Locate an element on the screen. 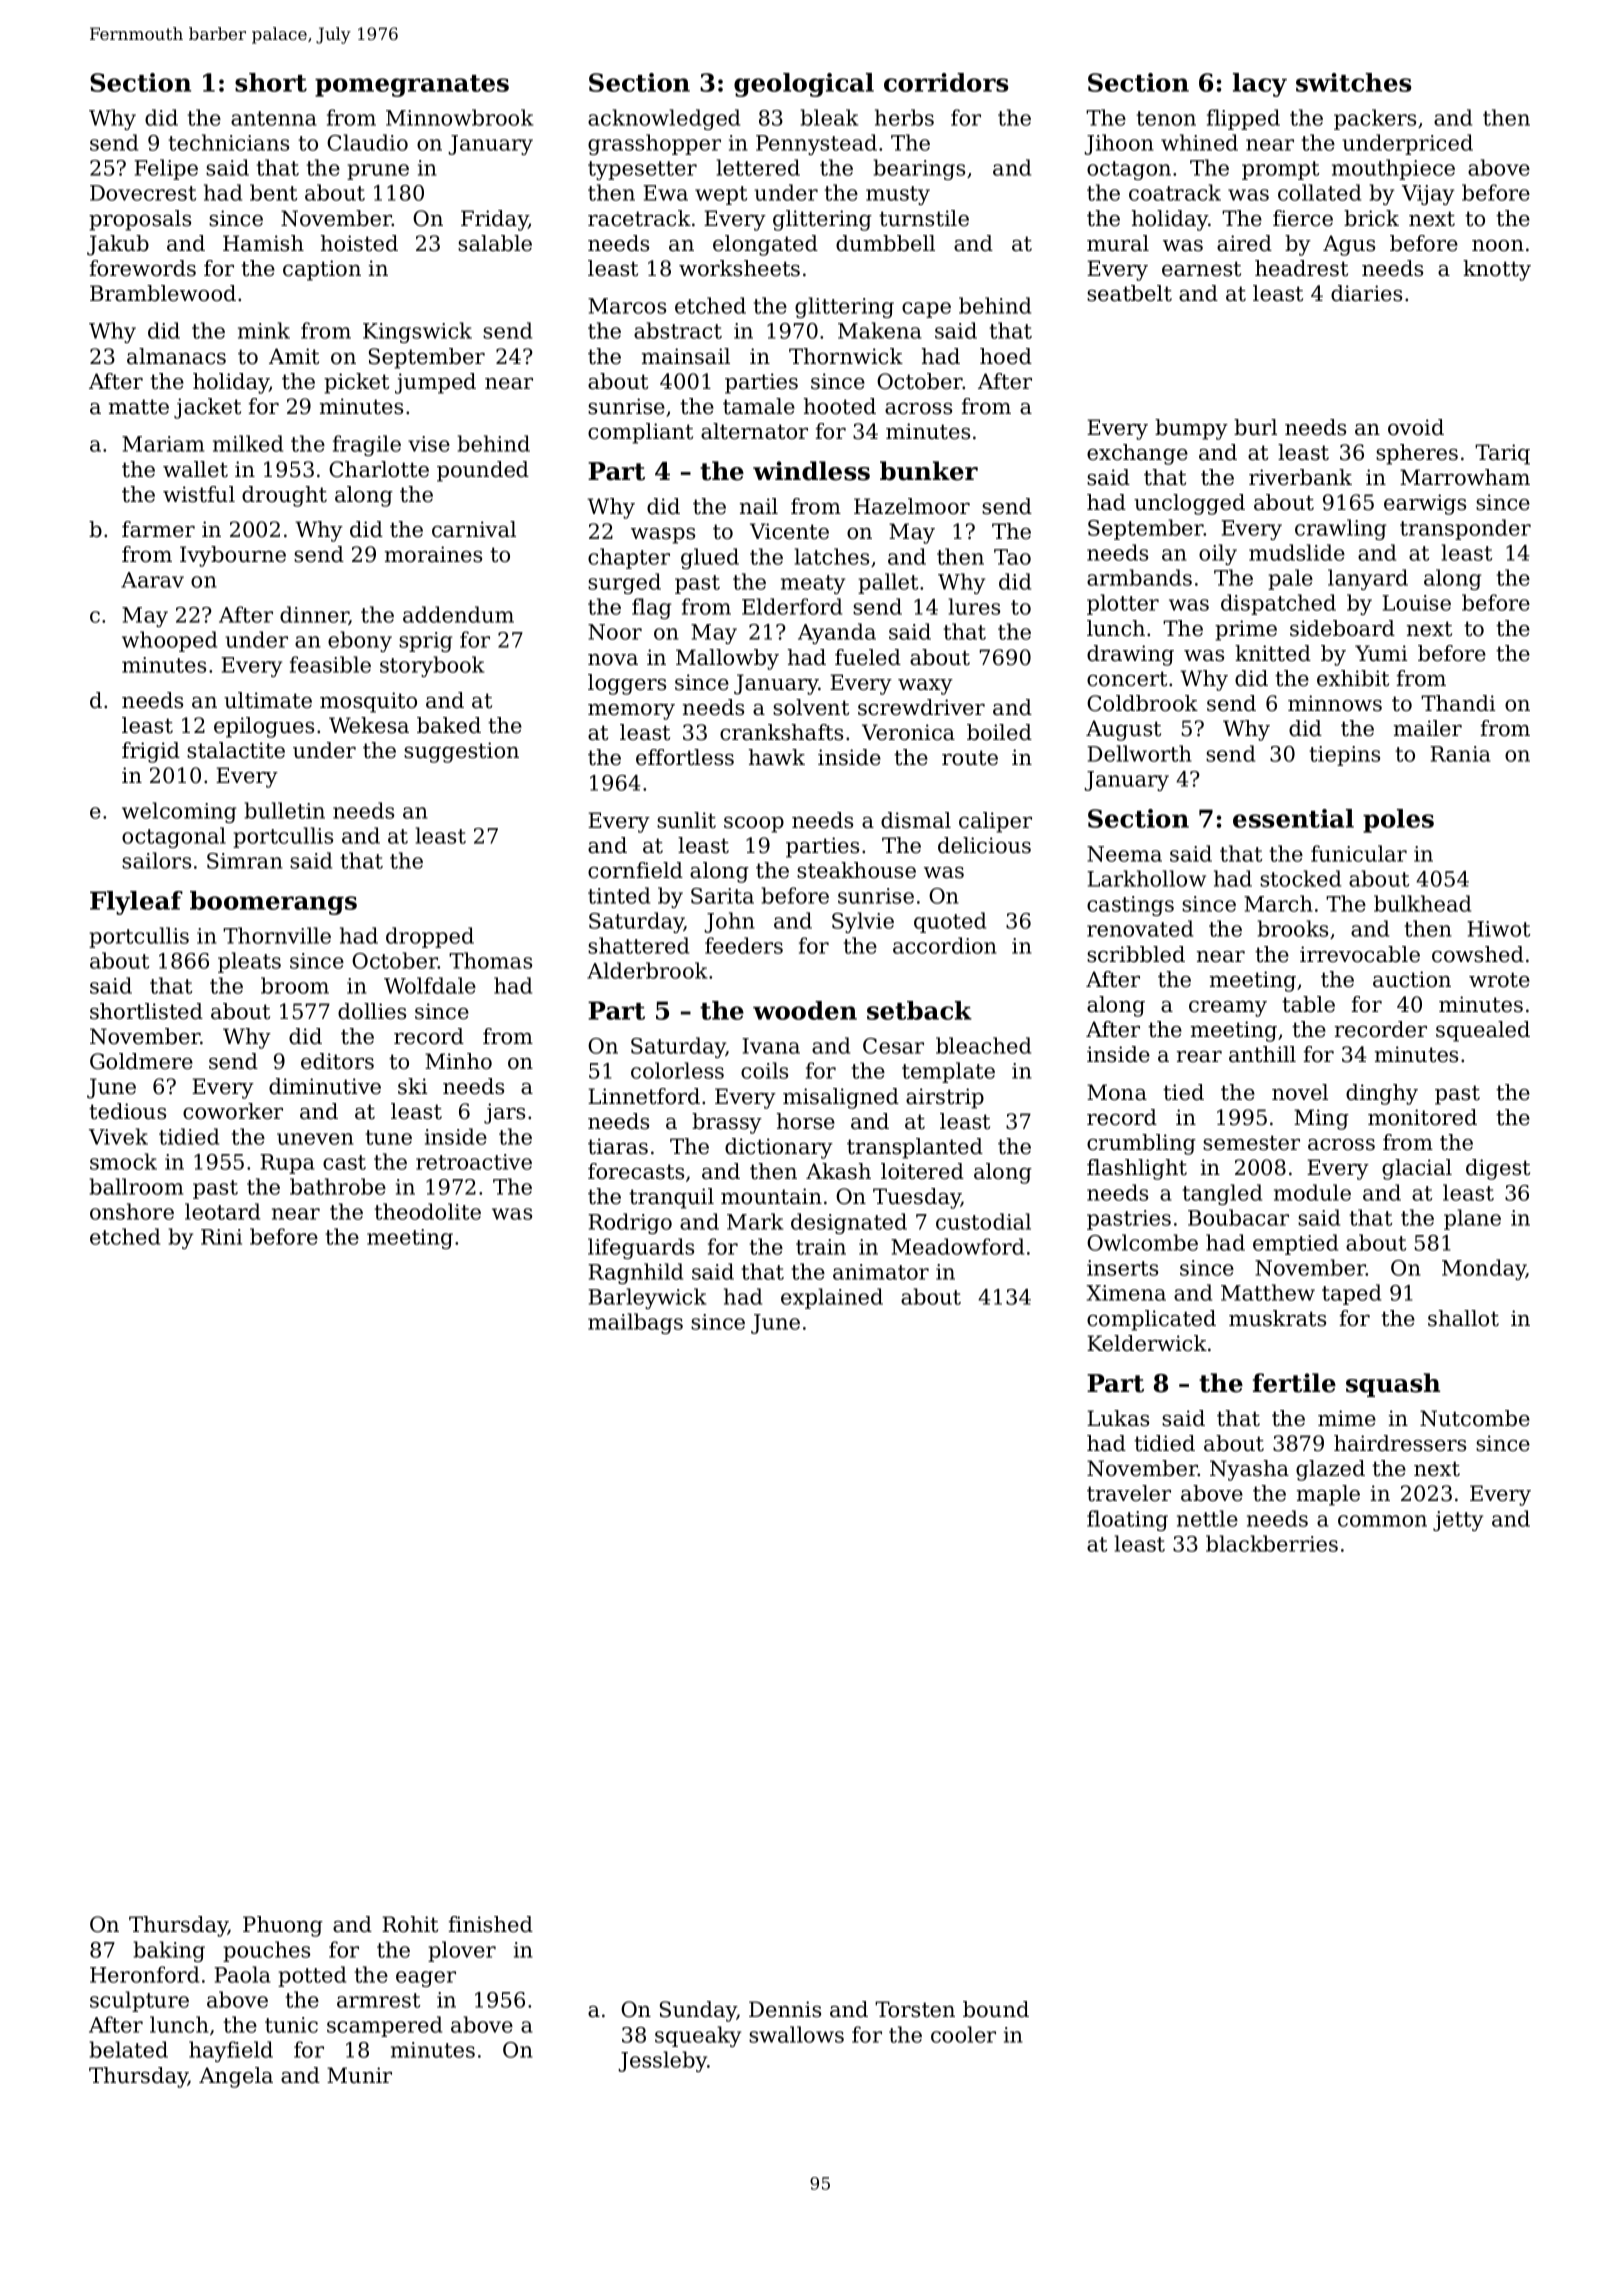 This screenshot has height=2292, width=1620. Rohit is located at coordinates (410, 1924).
